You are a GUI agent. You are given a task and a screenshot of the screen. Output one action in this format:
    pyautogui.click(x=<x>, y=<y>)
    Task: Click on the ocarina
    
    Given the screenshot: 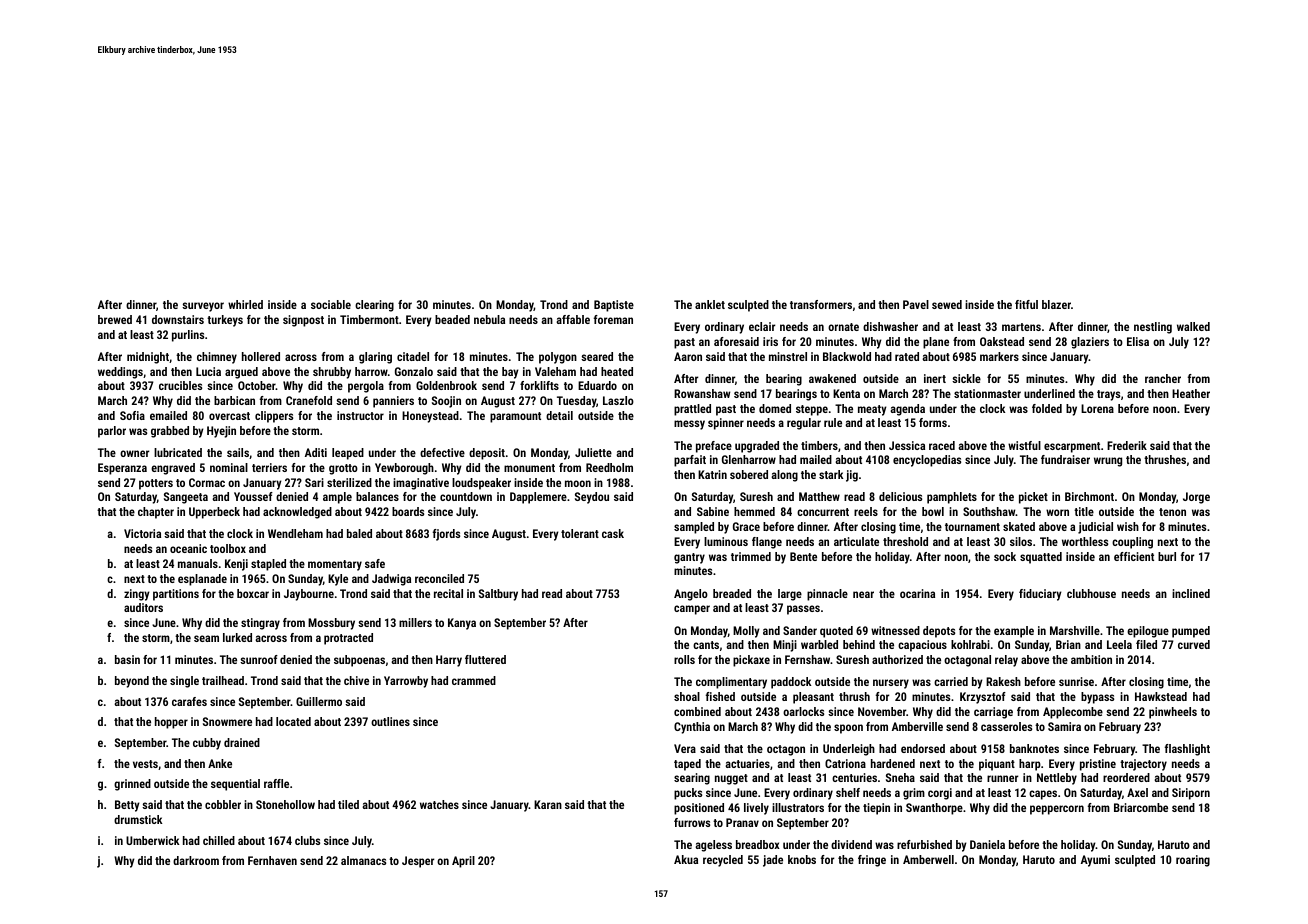 What is the action you would take?
    pyautogui.click(x=917, y=593)
